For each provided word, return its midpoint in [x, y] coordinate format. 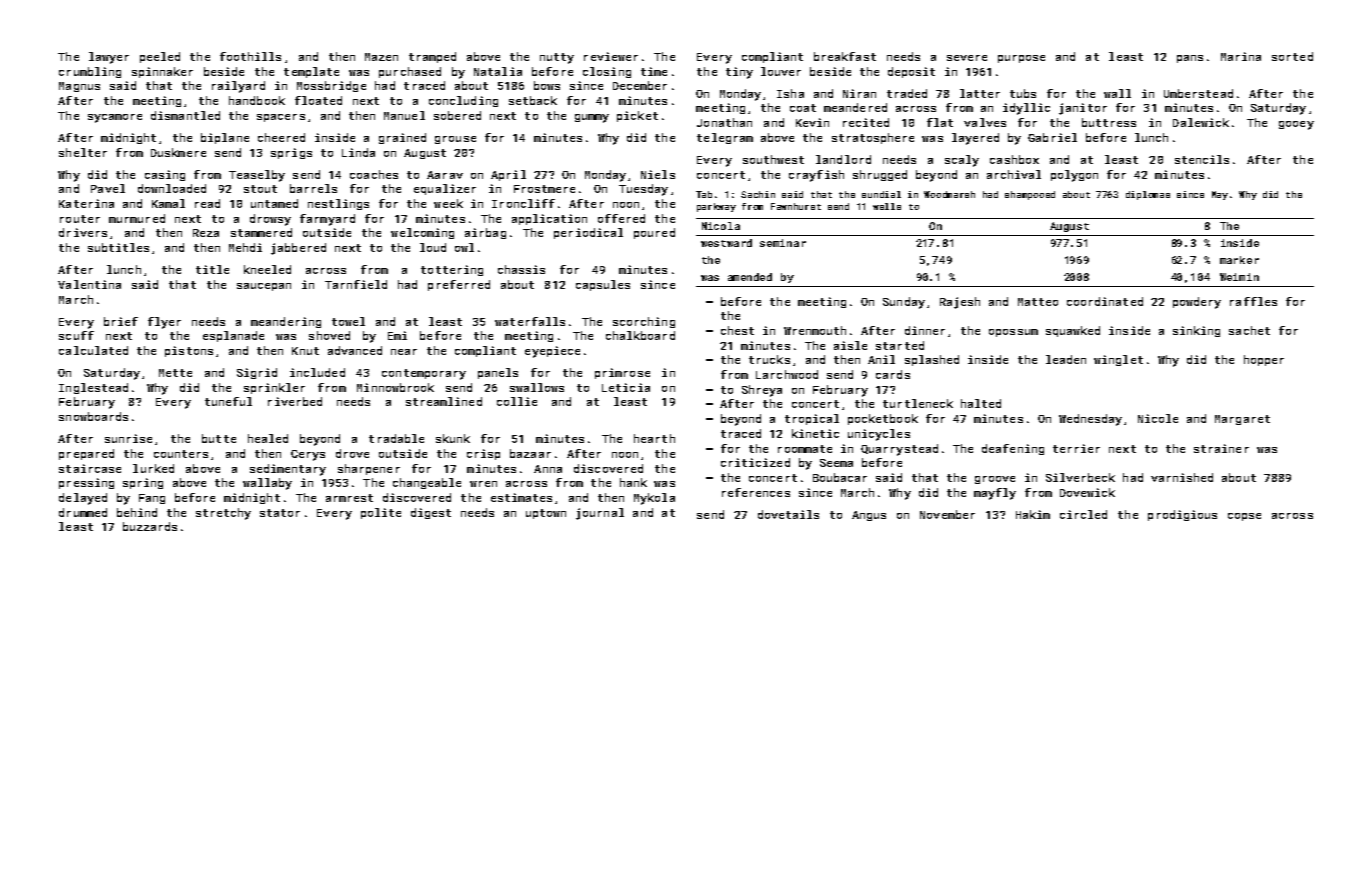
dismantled [185, 115]
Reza [206, 233]
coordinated [1105, 301]
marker [1239, 260]
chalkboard [640, 335]
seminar [783, 243]
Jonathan [724, 122]
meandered [855, 107]
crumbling [90, 72]
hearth [654, 438]
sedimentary [288, 470]
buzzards [150, 526]
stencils [1202, 159]
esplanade [233, 336]
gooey [1296, 125]
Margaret [1242, 420]
